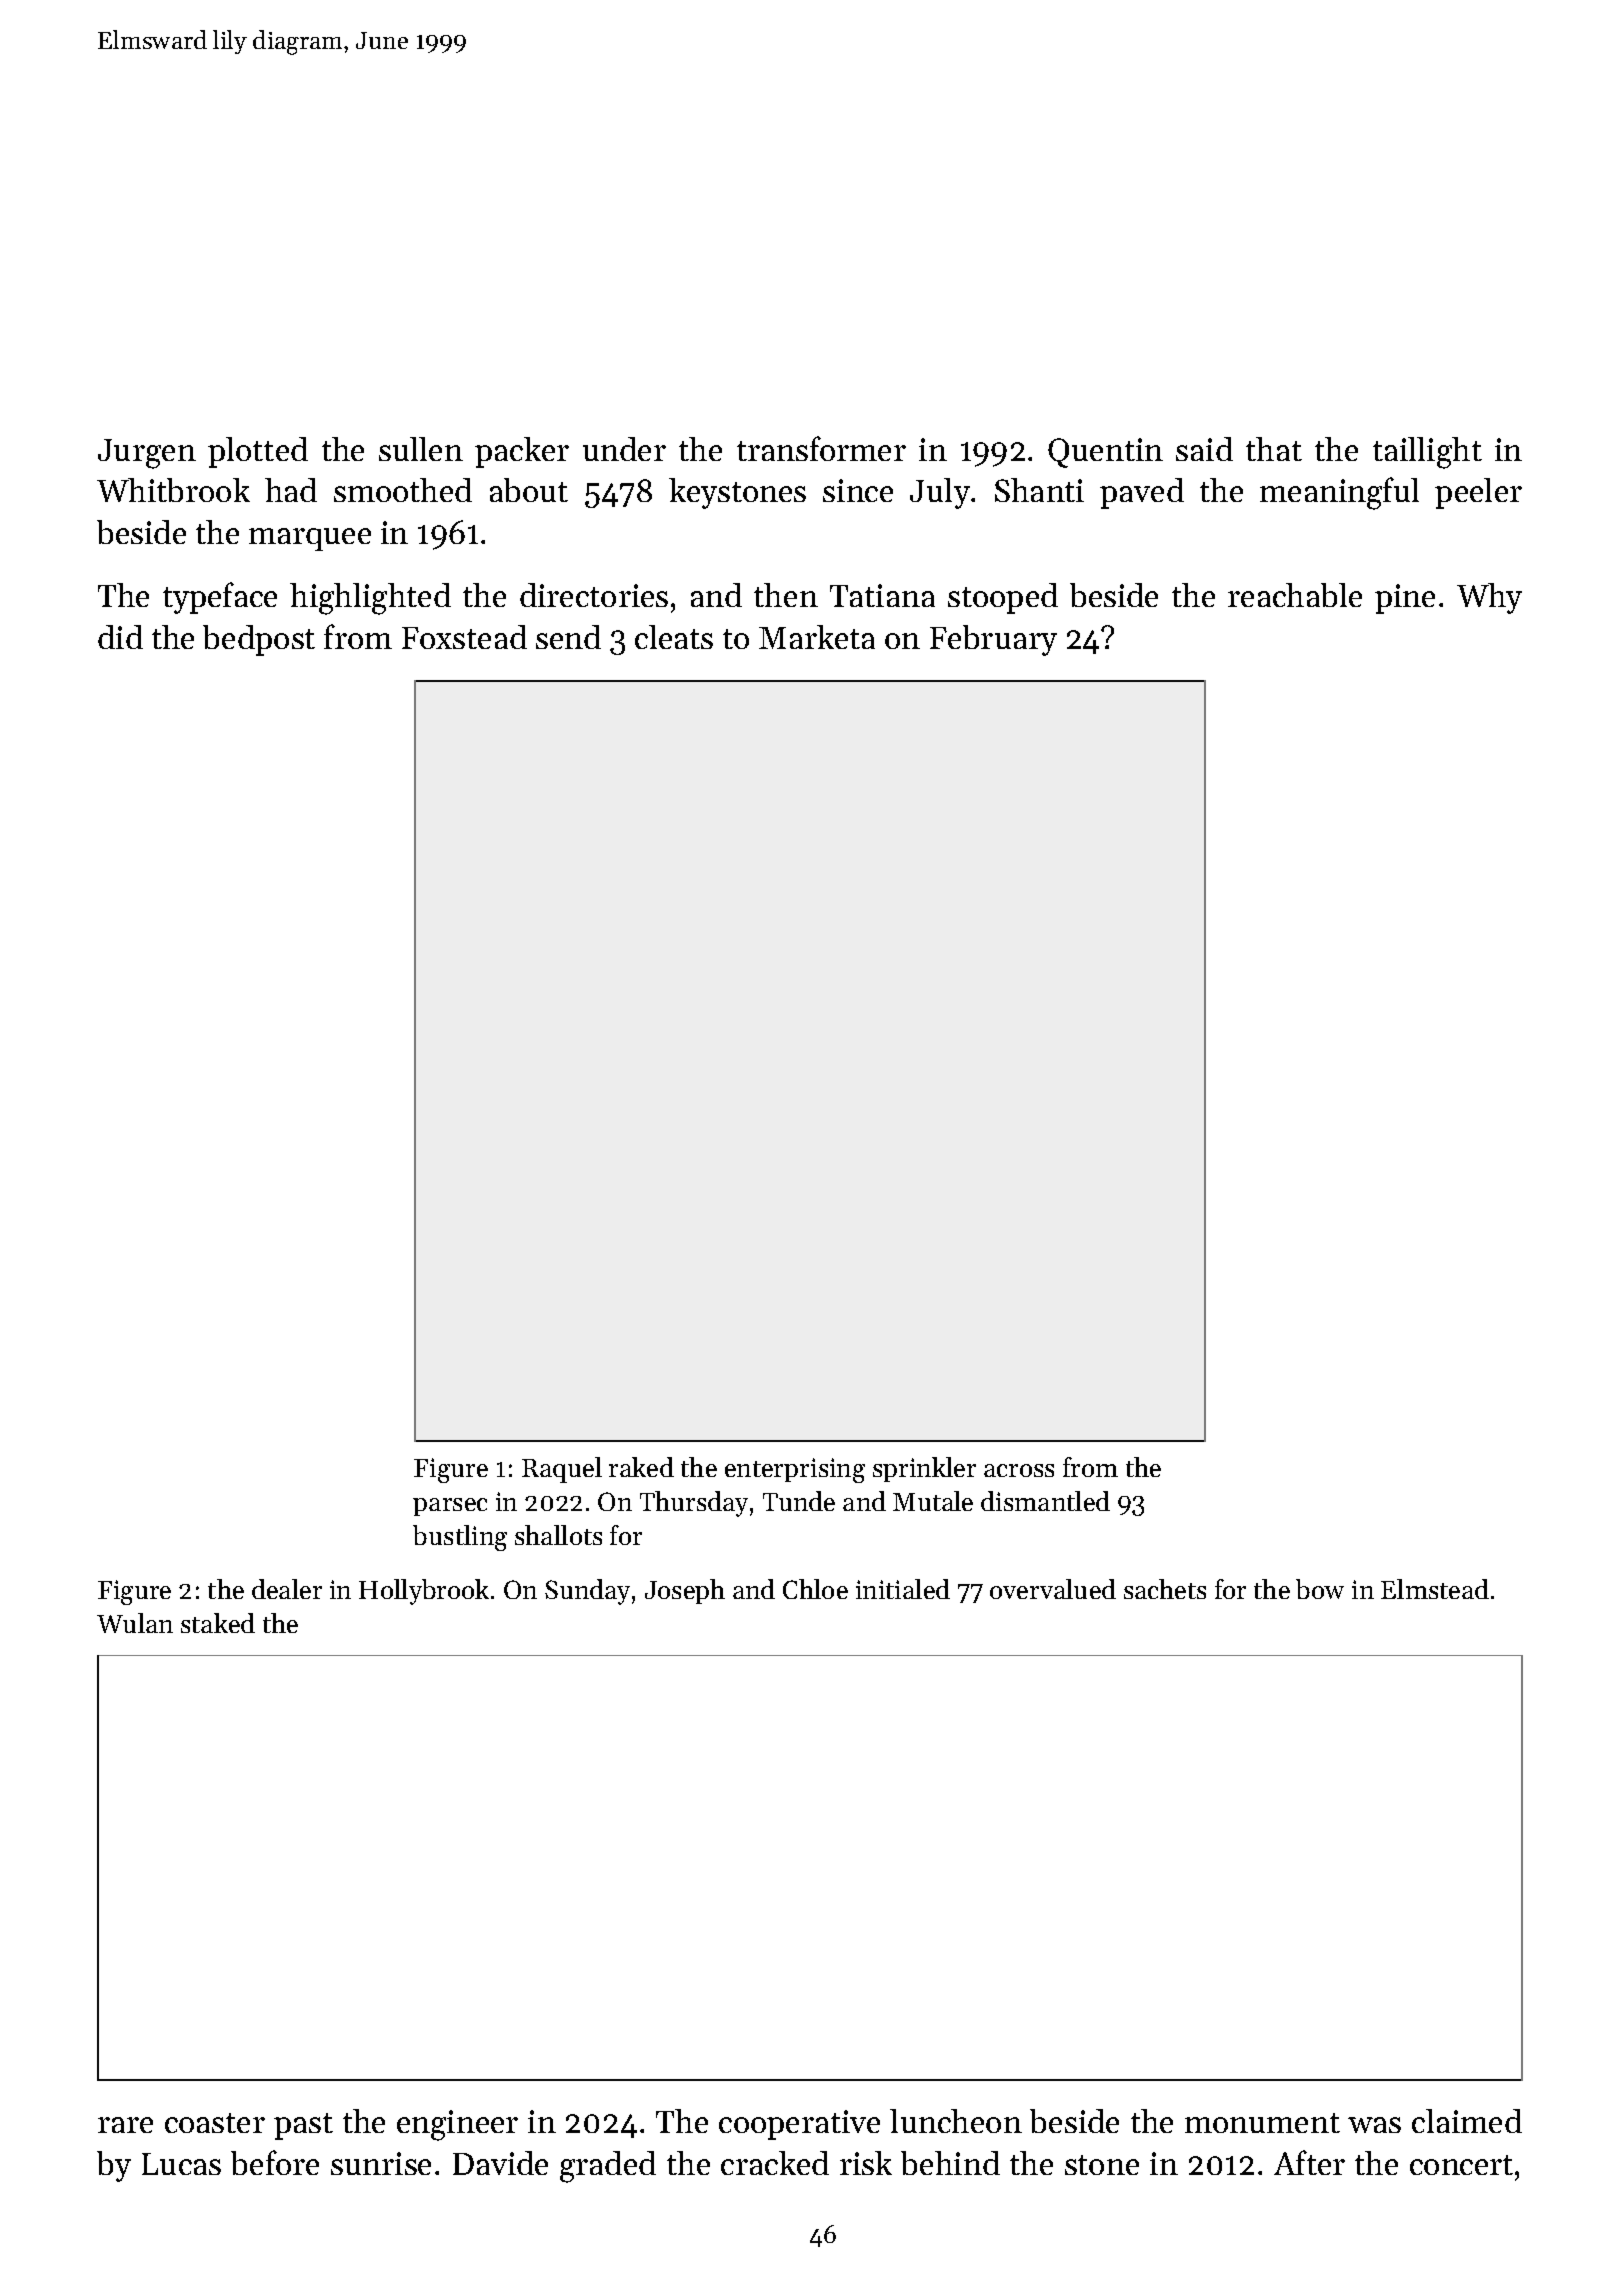  I want to click on sullen, so click(421, 449).
